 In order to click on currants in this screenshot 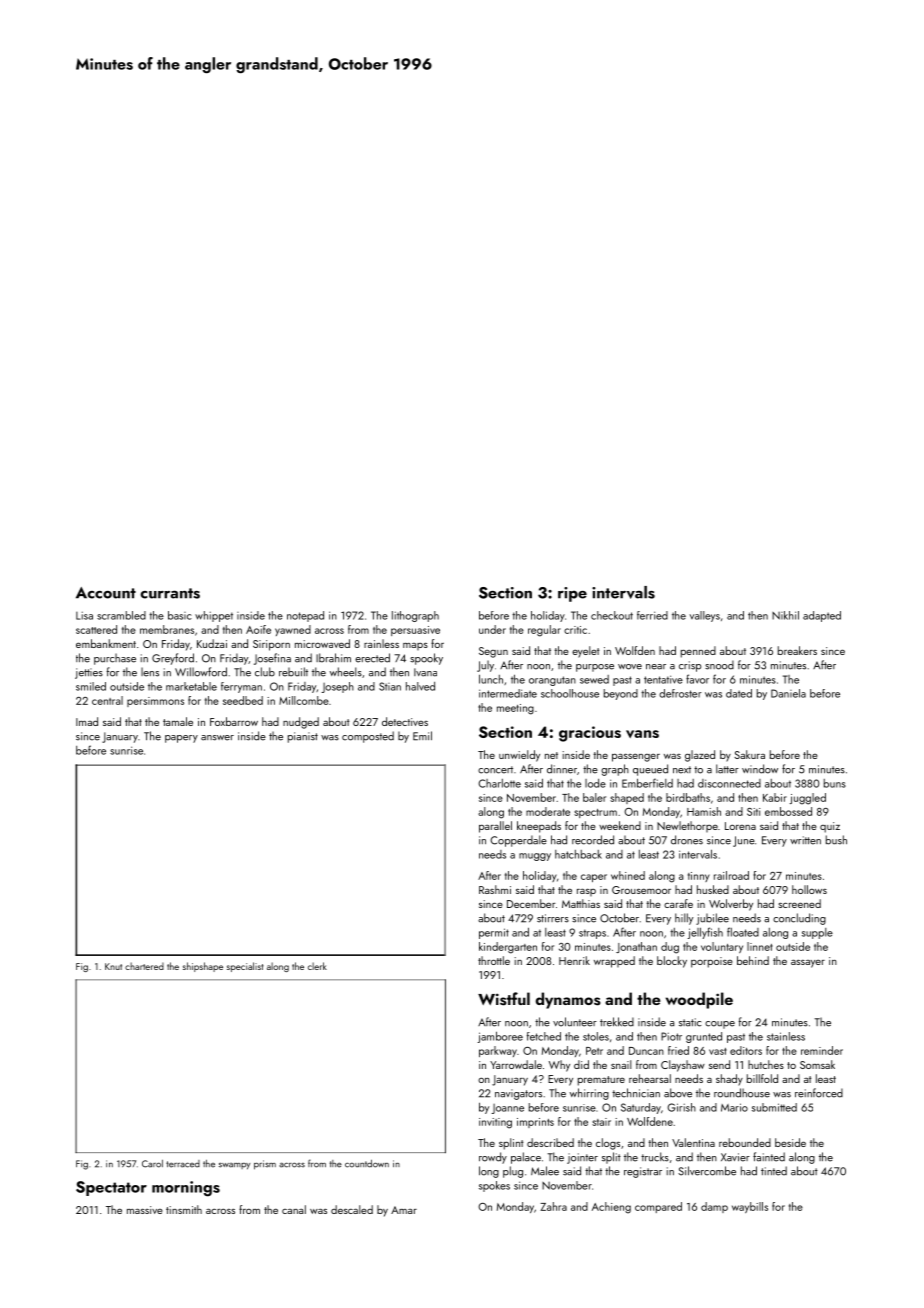, I will do `click(170, 593)`.
